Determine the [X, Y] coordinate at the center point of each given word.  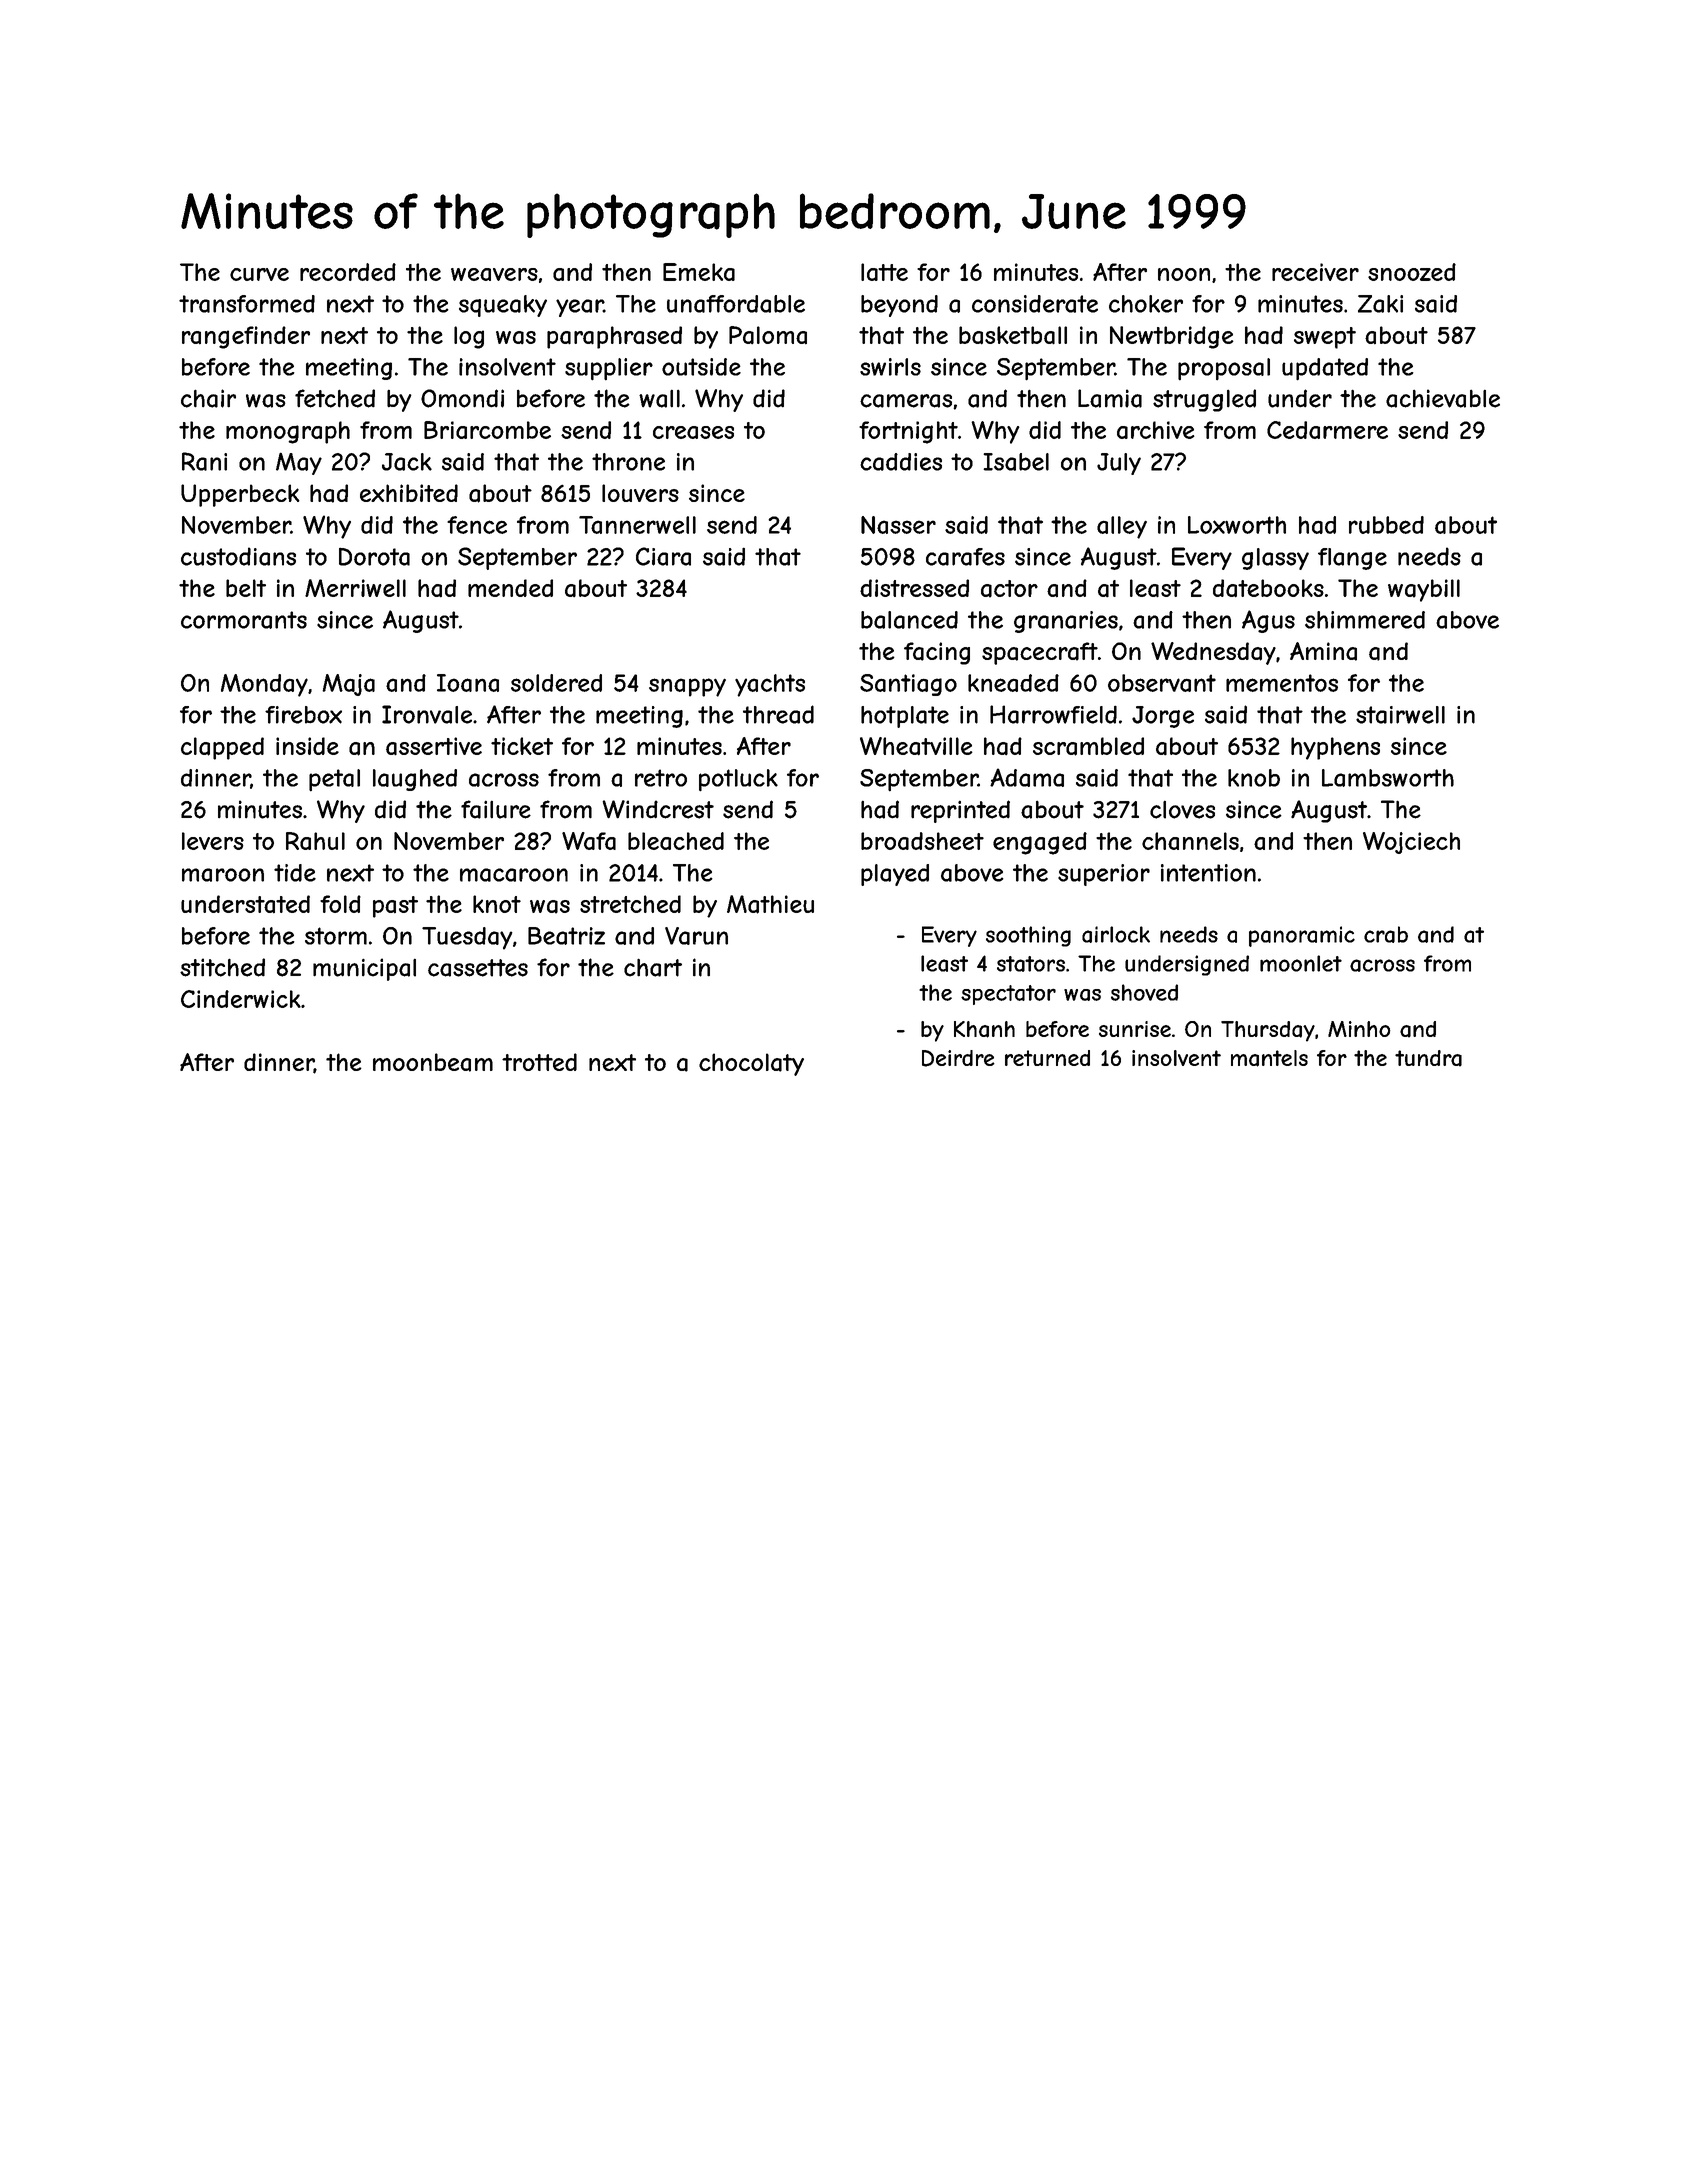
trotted [539, 1062]
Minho [1359, 1029]
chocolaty [751, 1064]
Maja [348, 685]
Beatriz [566, 936]
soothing [1028, 936]
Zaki [1380, 304]
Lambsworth [1388, 778]
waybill [1424, 590]
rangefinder [246, 337]
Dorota [374, 556]
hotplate [905, 717]
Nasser [898, 525]
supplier [609, 369]
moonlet [1301, 963]
